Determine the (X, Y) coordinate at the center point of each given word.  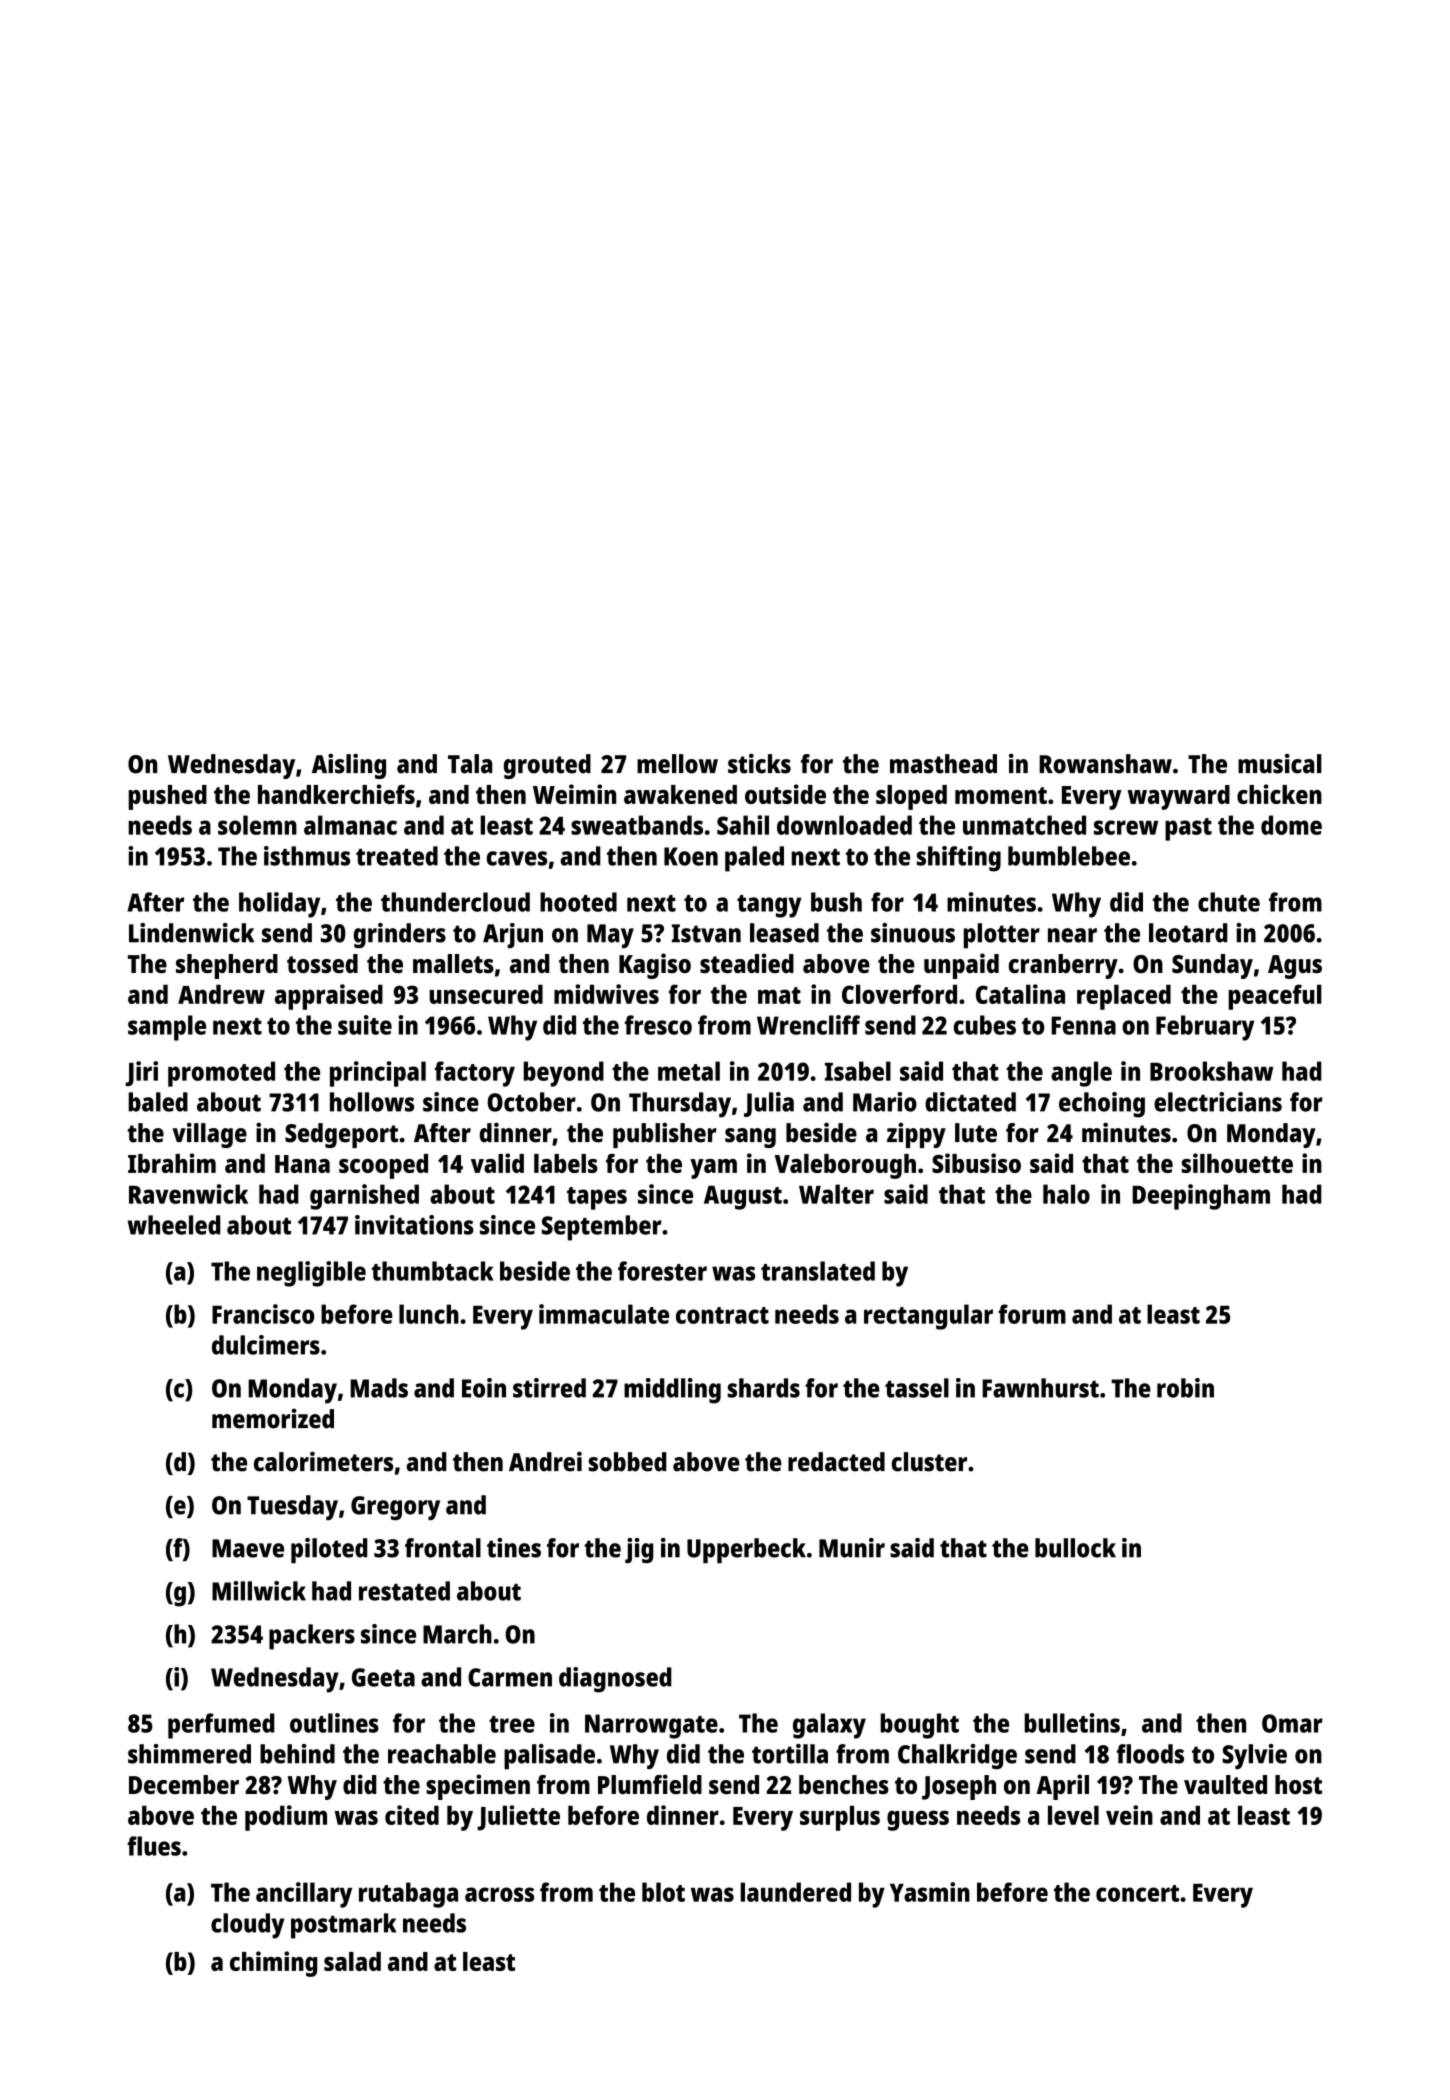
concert (1137, 1893)
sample (167, 1028)
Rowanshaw (1105, 764)
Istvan (706, 933)
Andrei (545, 1461)
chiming (274, 1964)
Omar (1292, 1723)
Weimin (574, 794)
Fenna (1083, 1025)
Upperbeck (746, 1551)
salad (352, 1961)
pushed (167, 797)
